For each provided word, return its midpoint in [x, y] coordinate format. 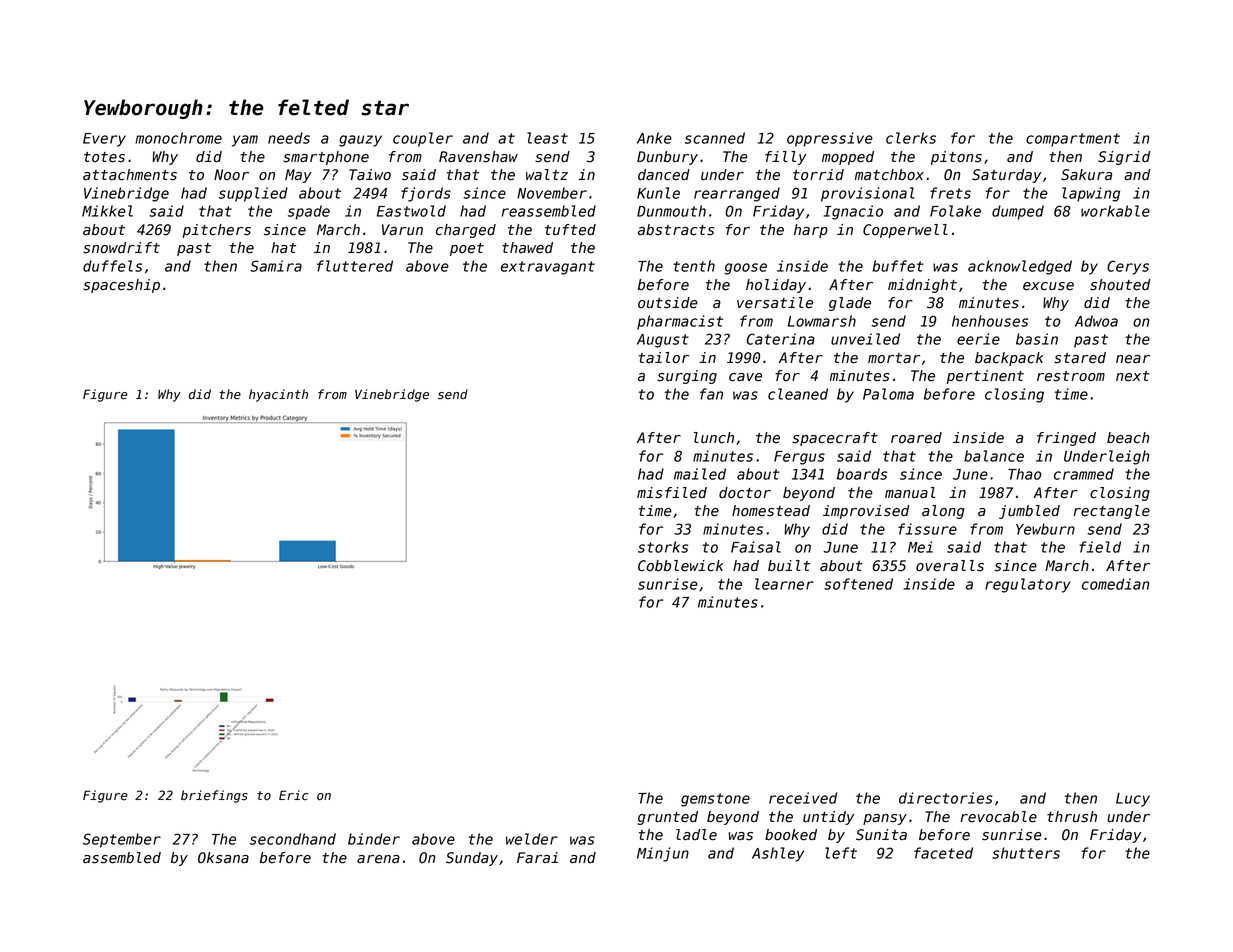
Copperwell [905, 231]
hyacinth [278, 395]
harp [811, 231]
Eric [293, 795]
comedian [1116, 584]
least [547, 138]
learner [784, 584]
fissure [927, 529]
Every [104, 140]
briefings [214, 796]
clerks [911, 138]
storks [663, 547]
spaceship [121, 286]
